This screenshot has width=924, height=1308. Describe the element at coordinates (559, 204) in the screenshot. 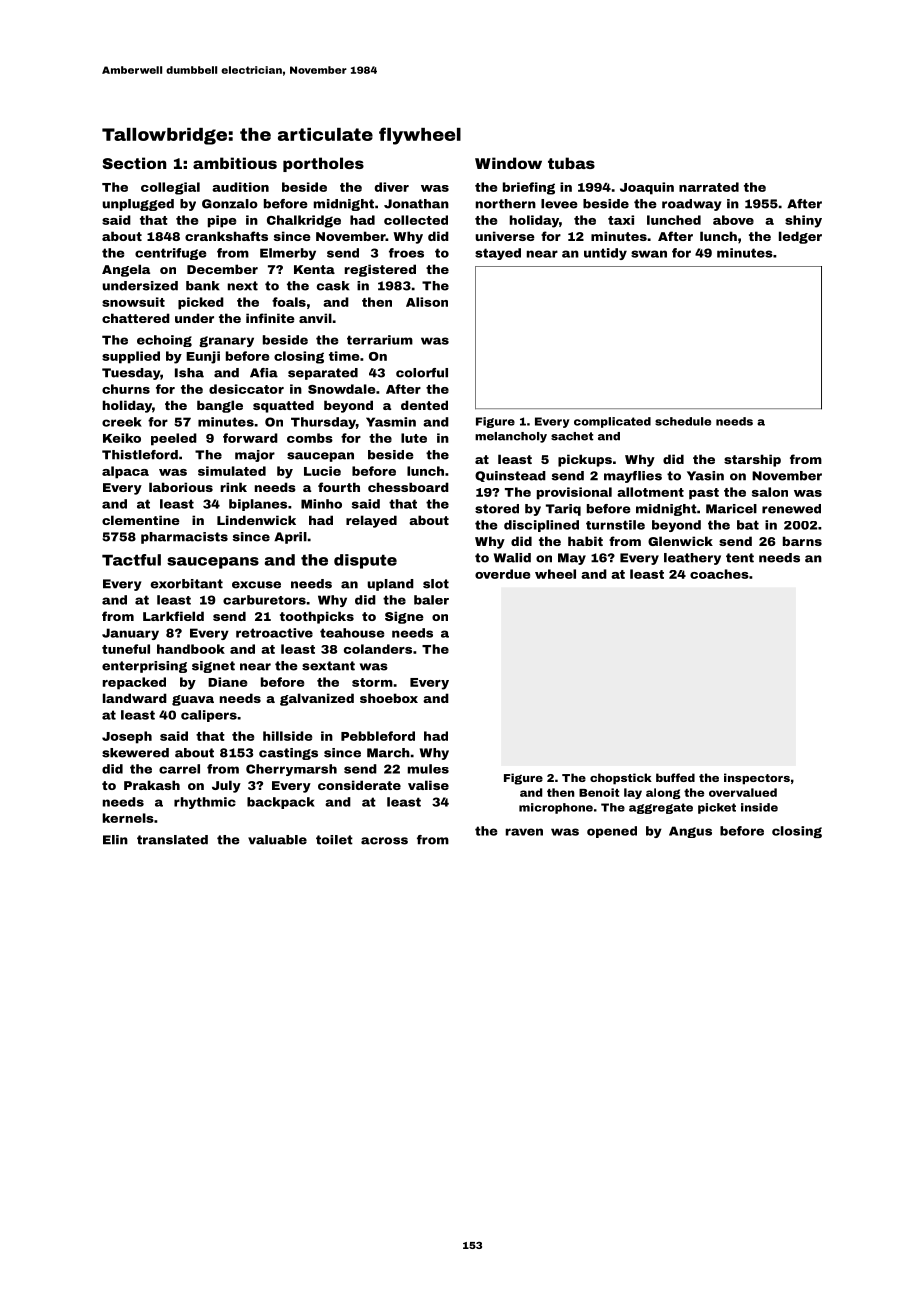

I see `levee` at that location.
